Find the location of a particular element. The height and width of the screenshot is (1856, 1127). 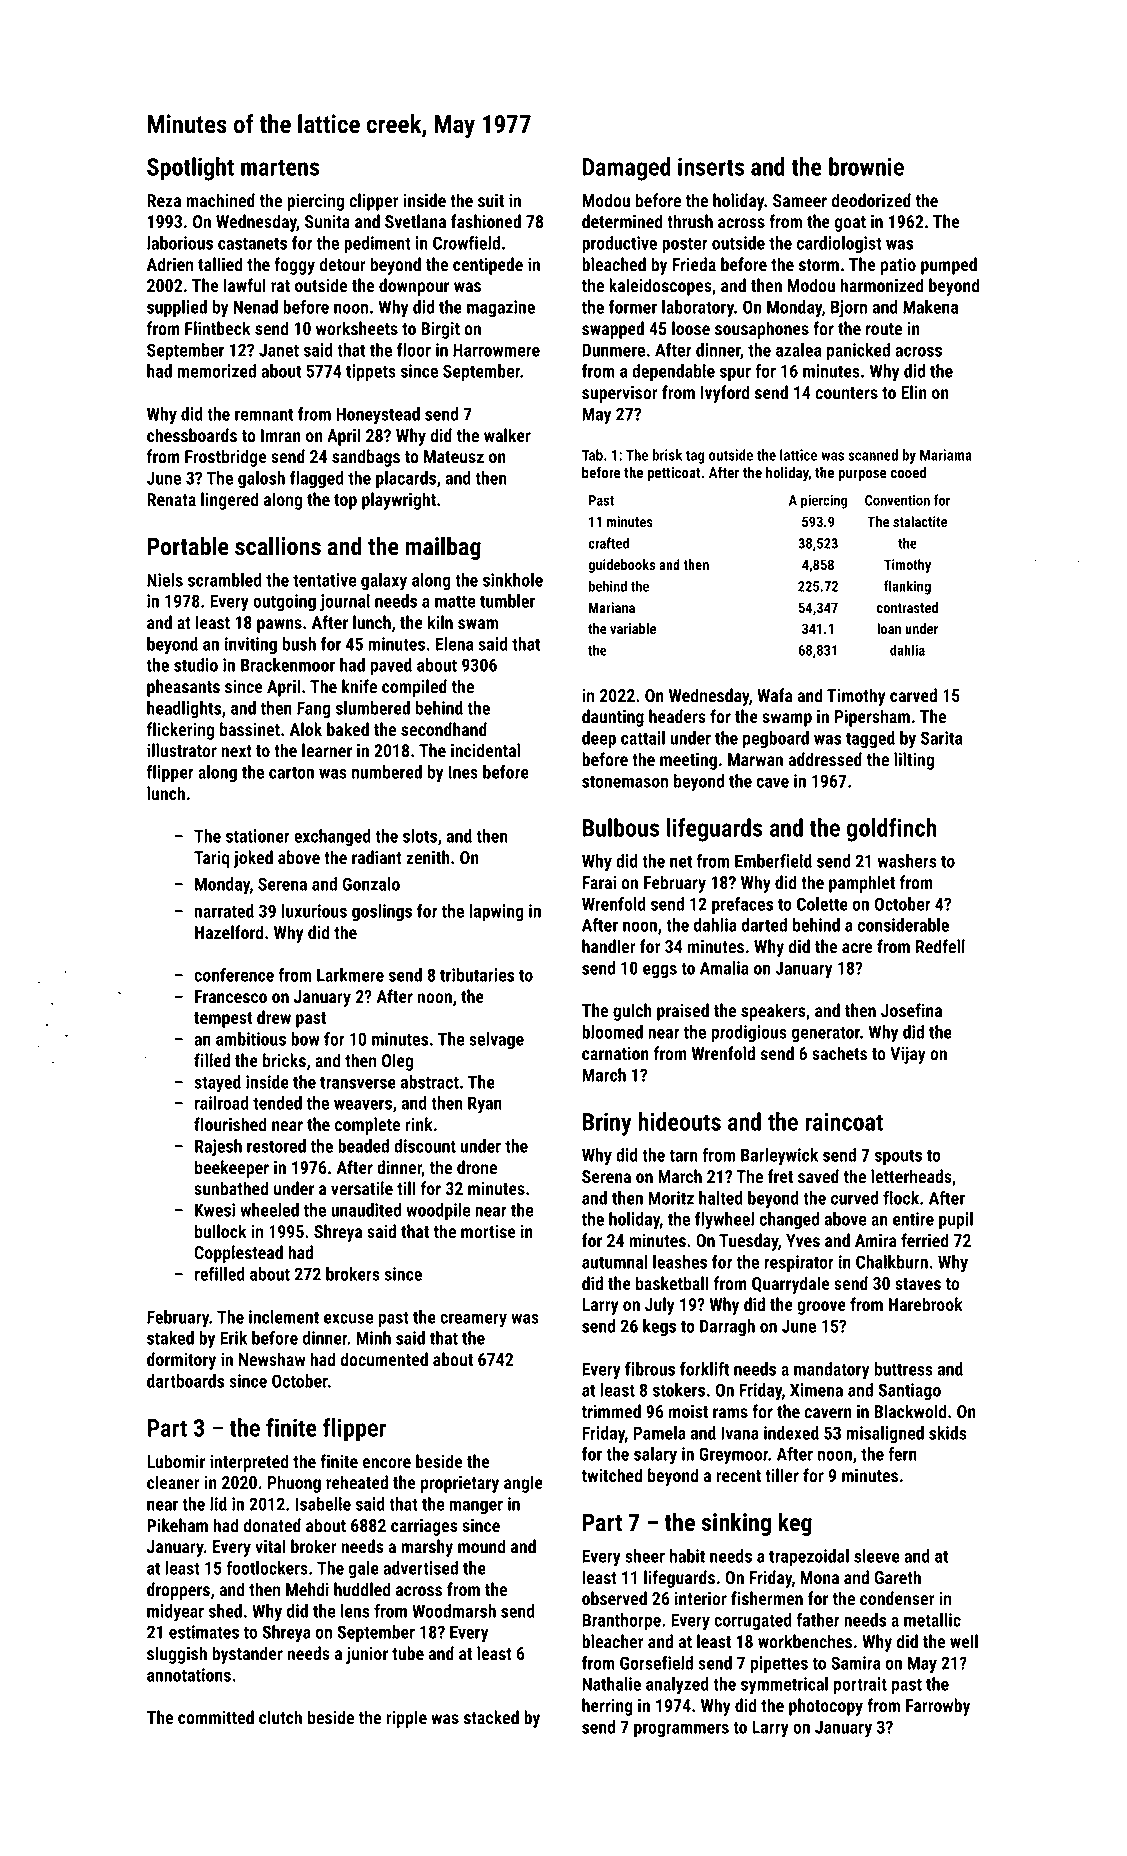

Larkmere is located at coordinates (350, 975).
